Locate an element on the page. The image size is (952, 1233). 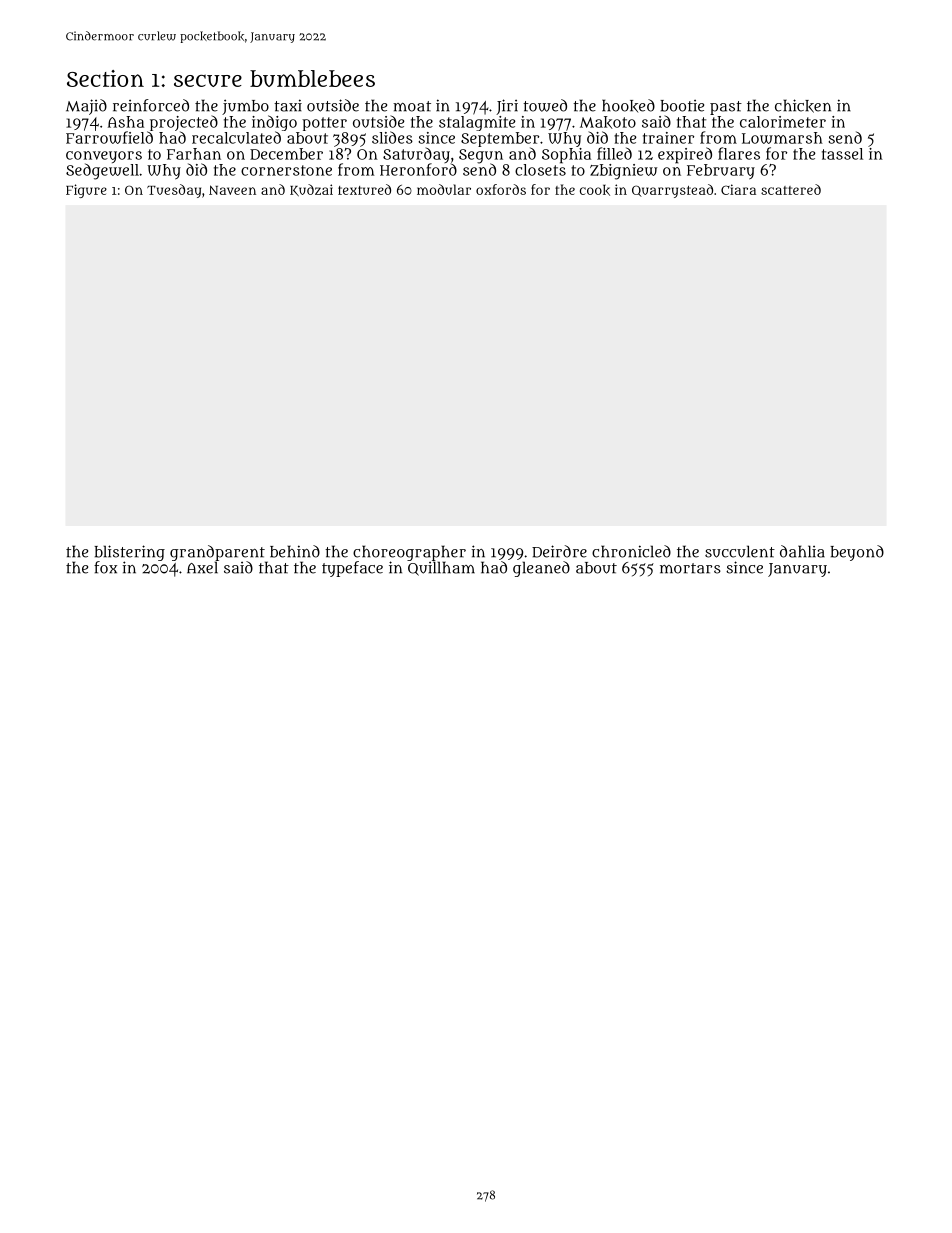
blistering is located at coordinates (129, 553).
